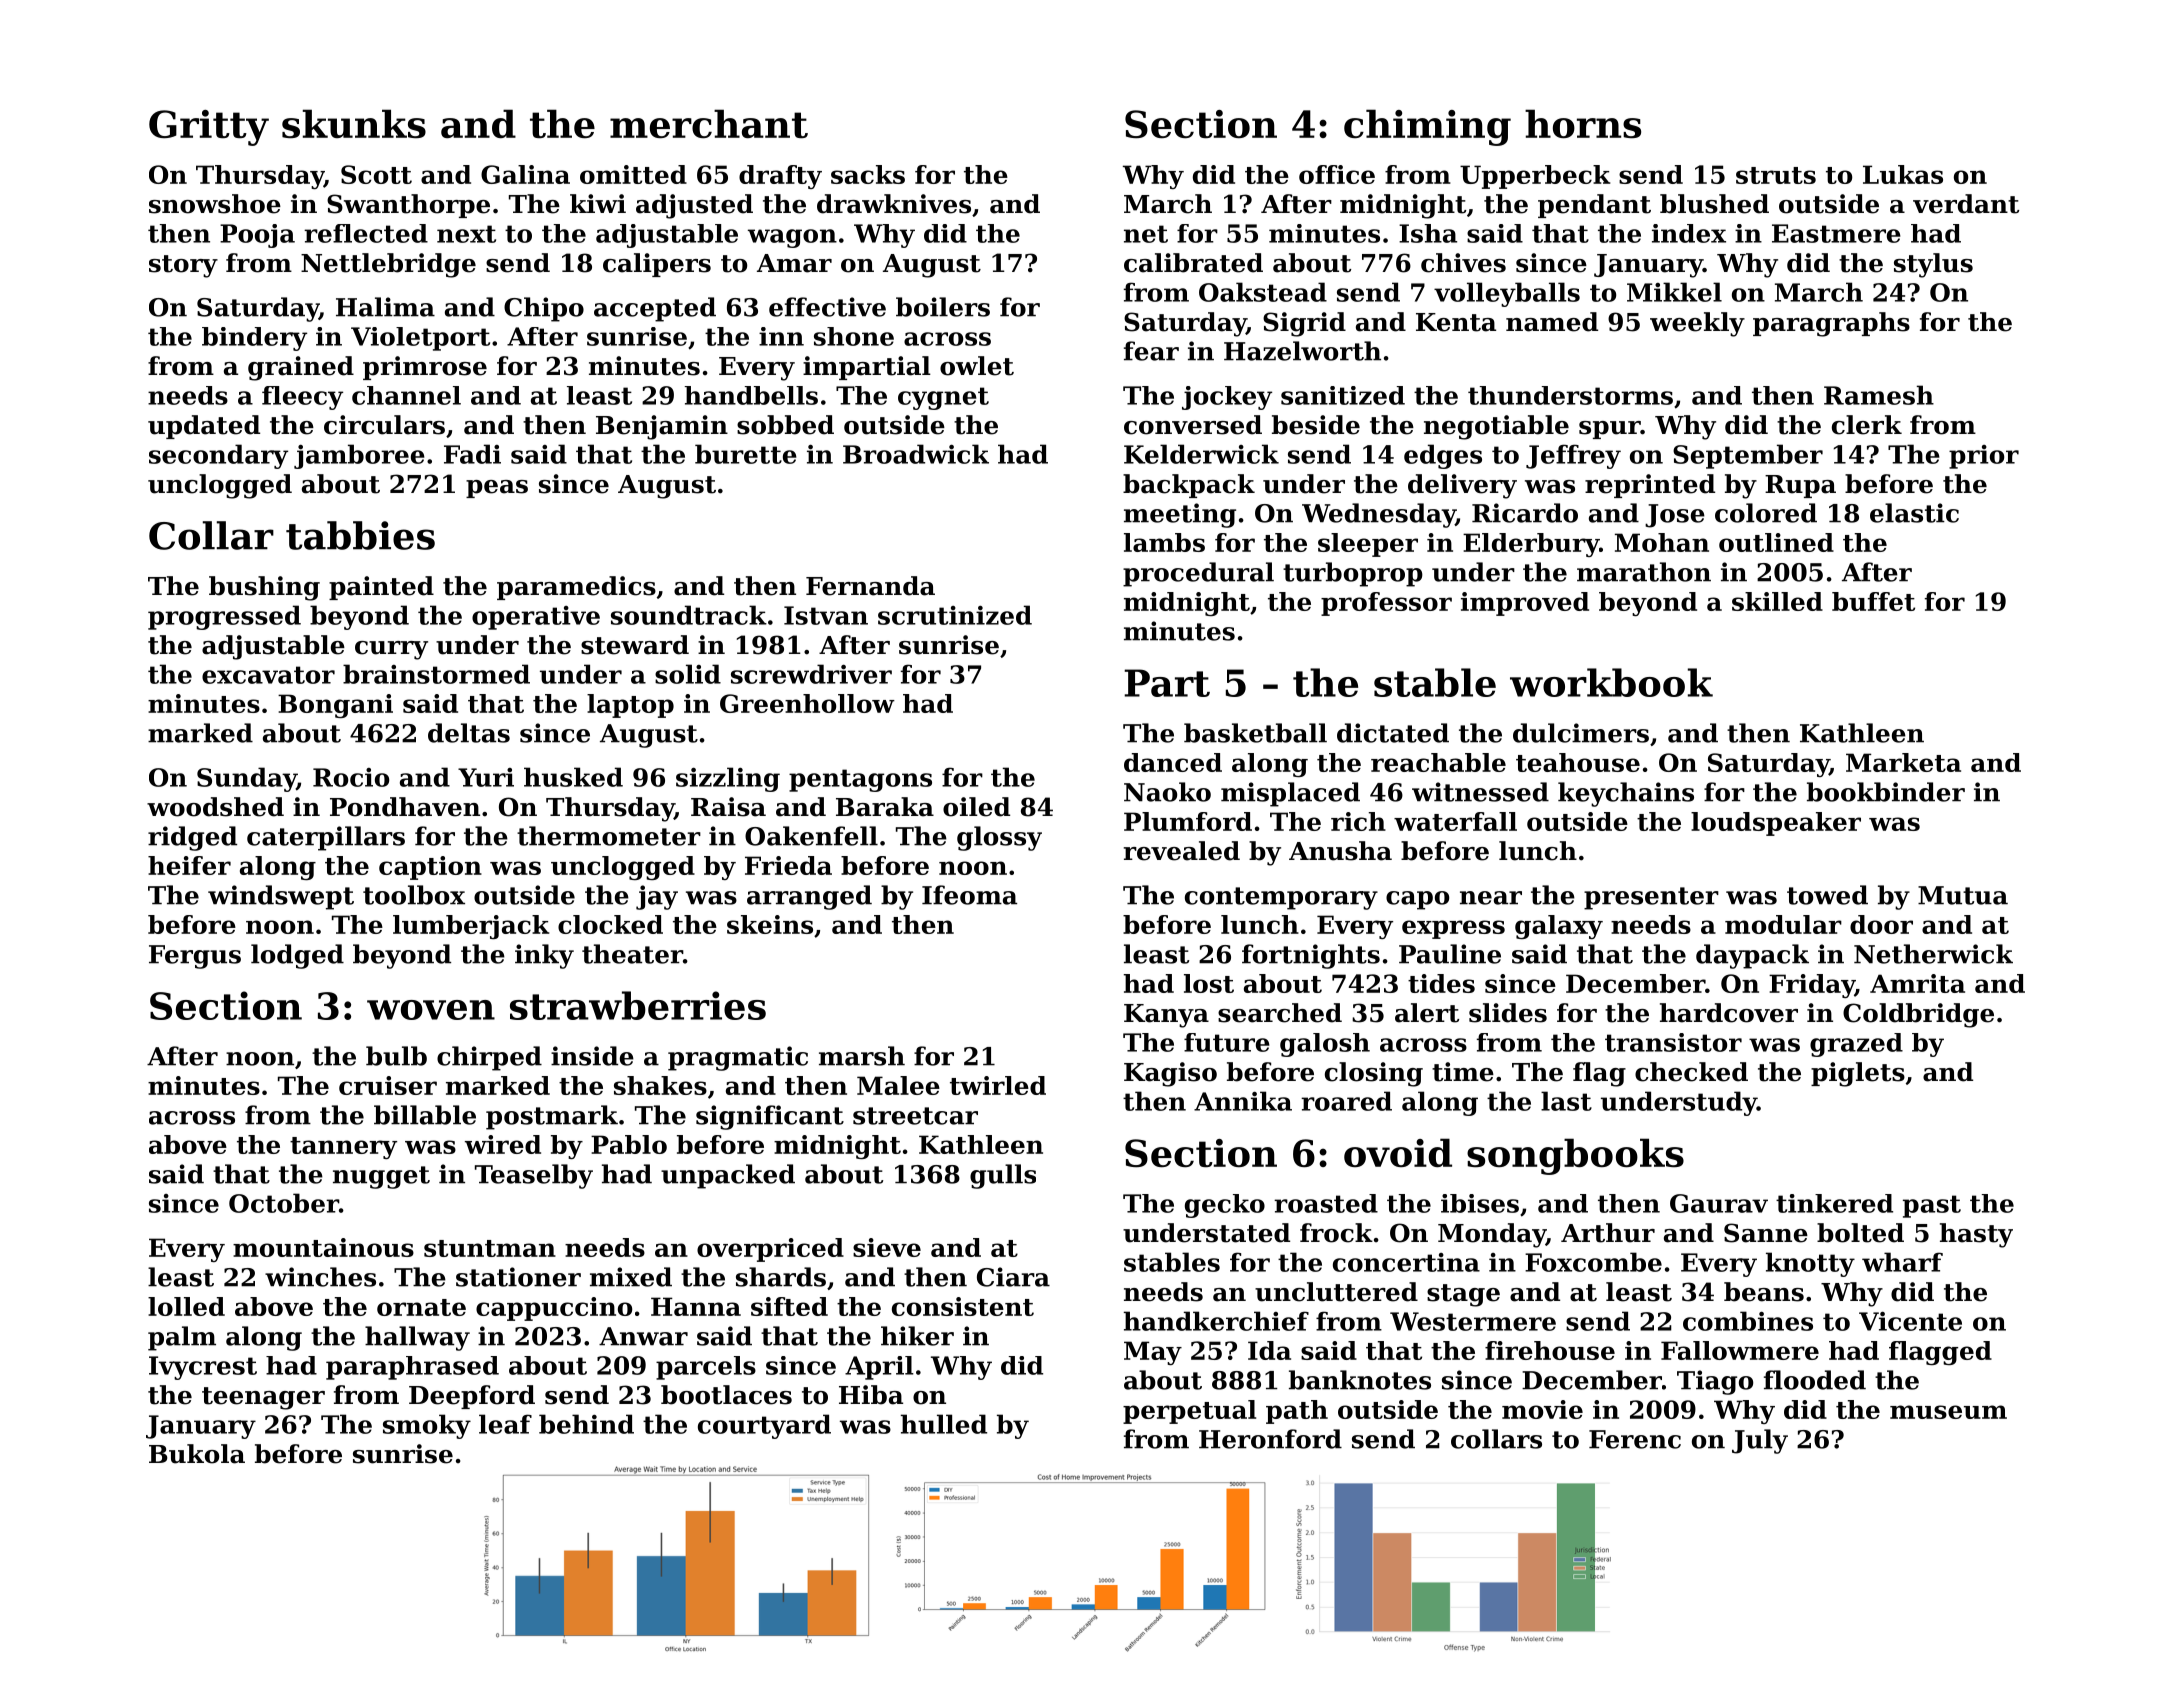 The height and width of the screenshot is (1683, 2178). Describe the element at coordinates (189, 865) in the screenshot. I see `heifer` at that location.
